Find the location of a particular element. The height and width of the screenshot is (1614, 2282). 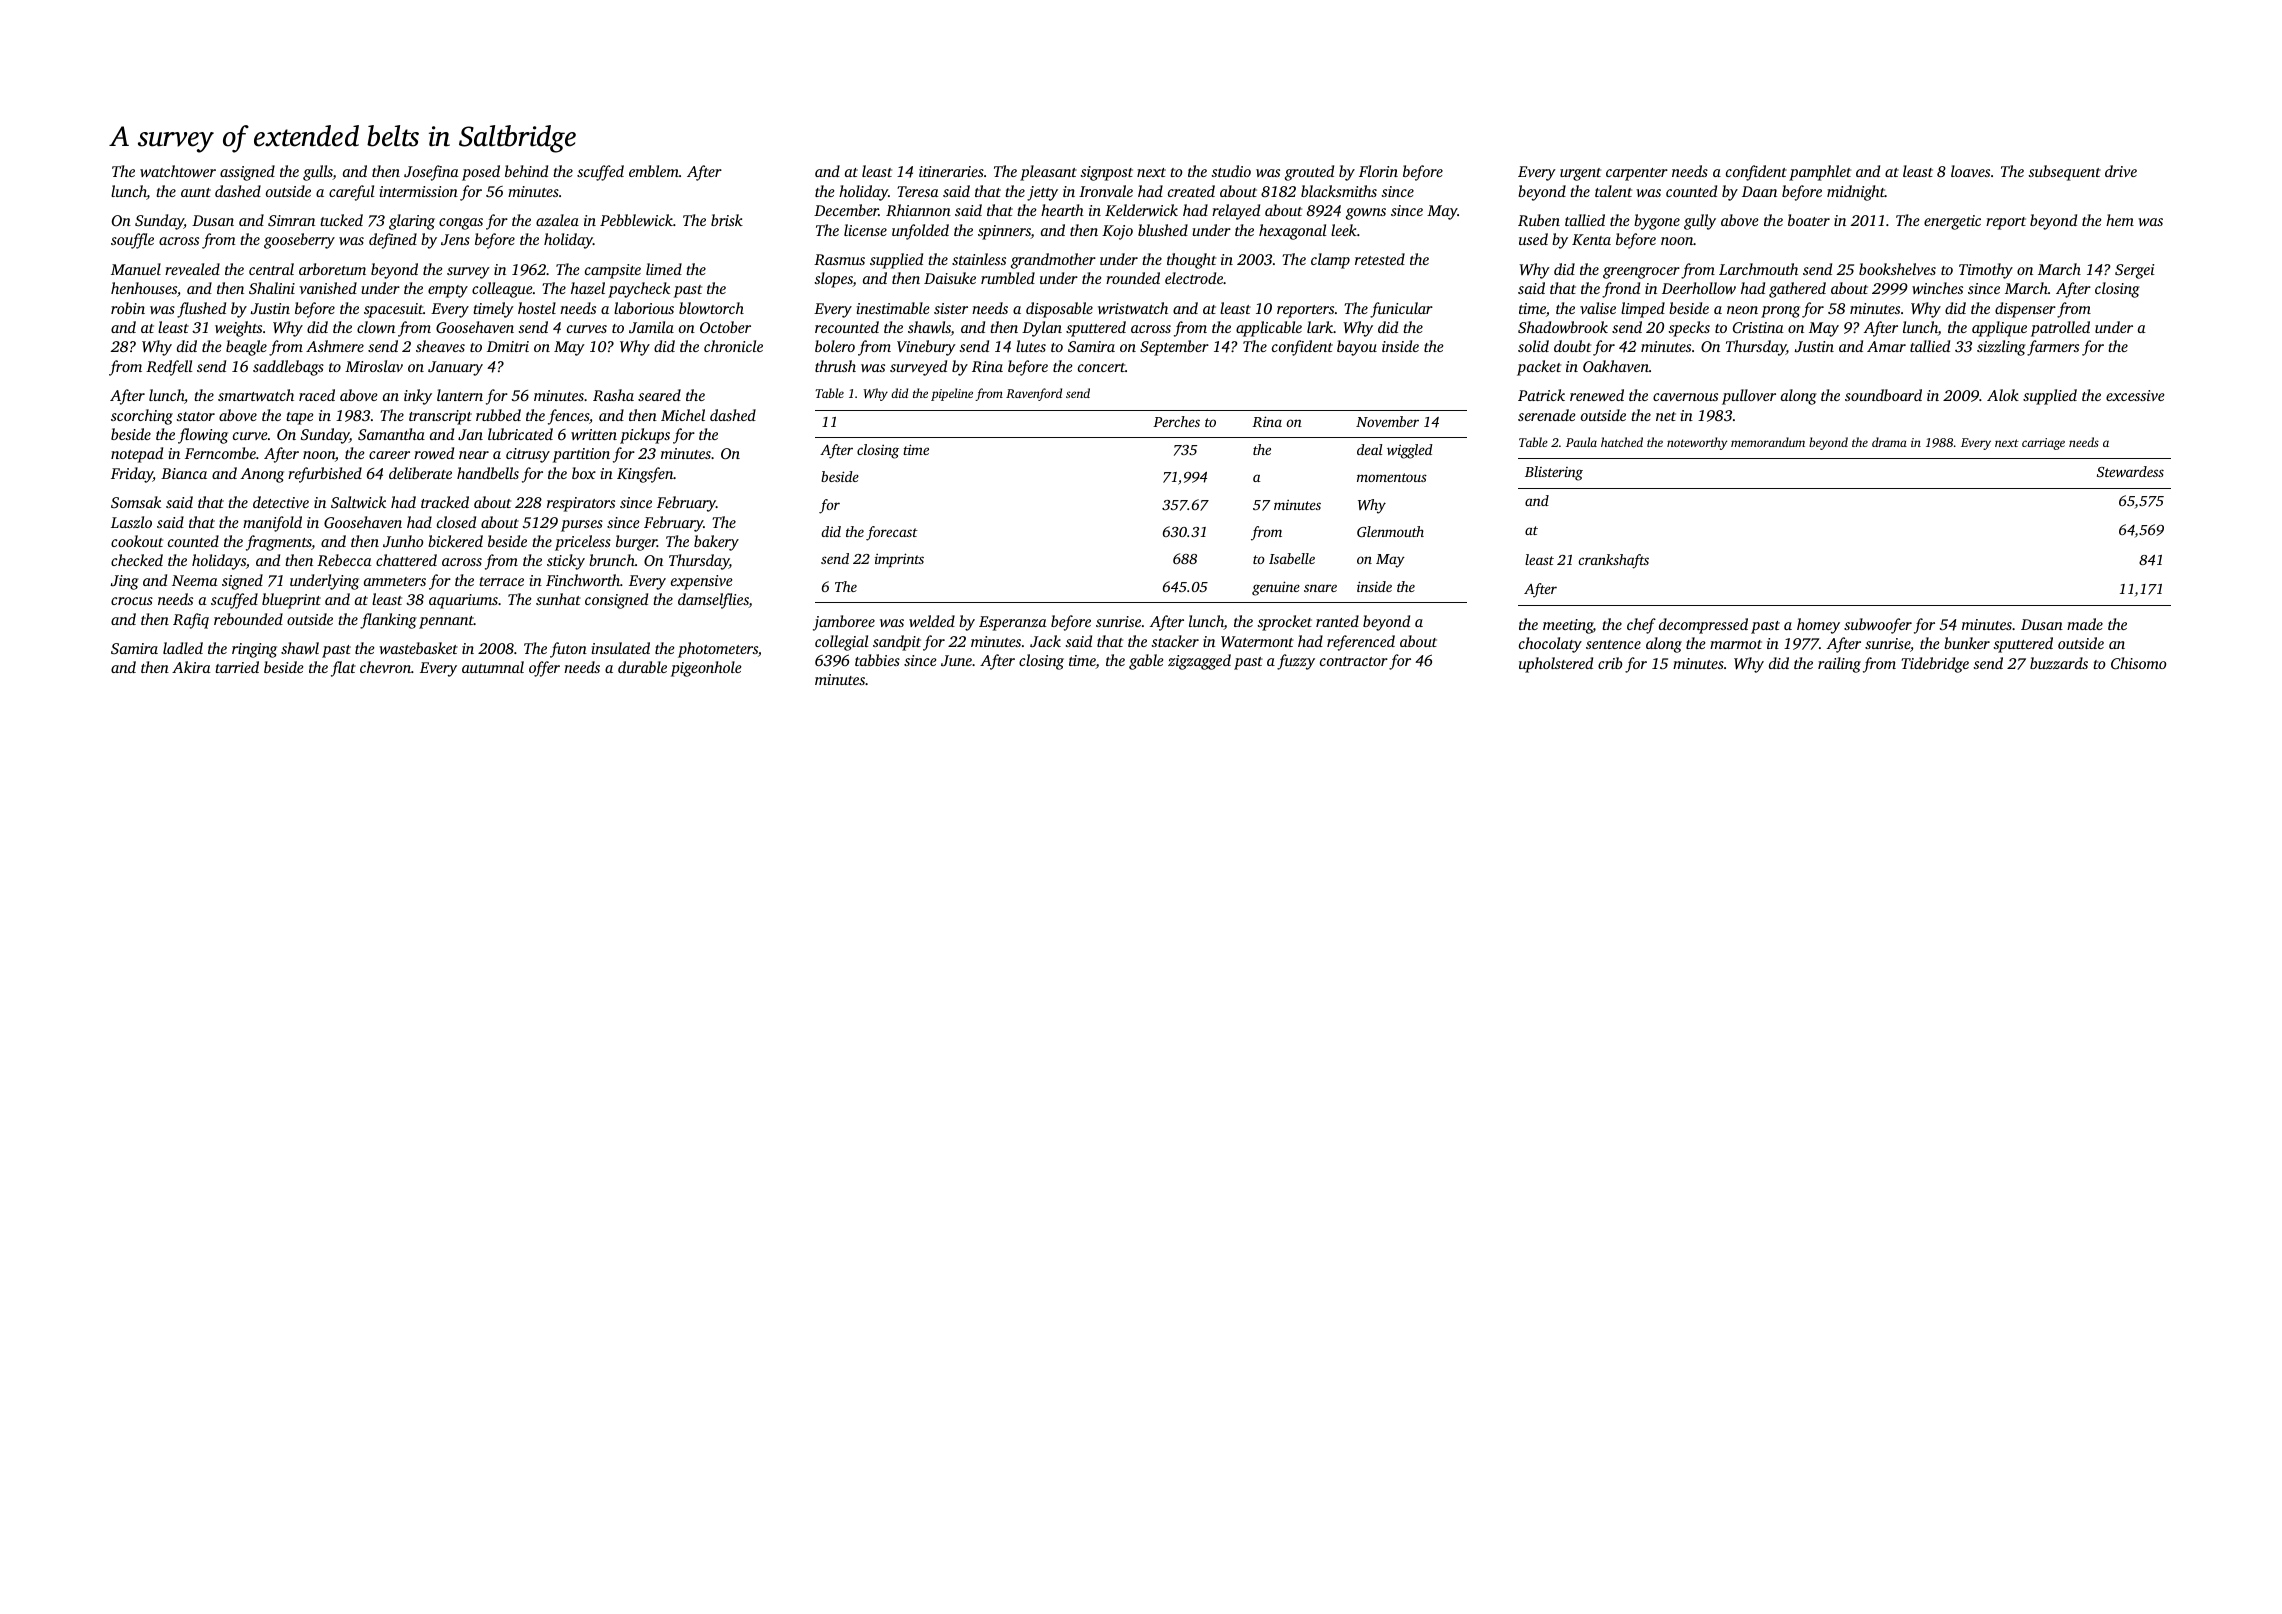

Perches is located at coordinates (1176, 421).
